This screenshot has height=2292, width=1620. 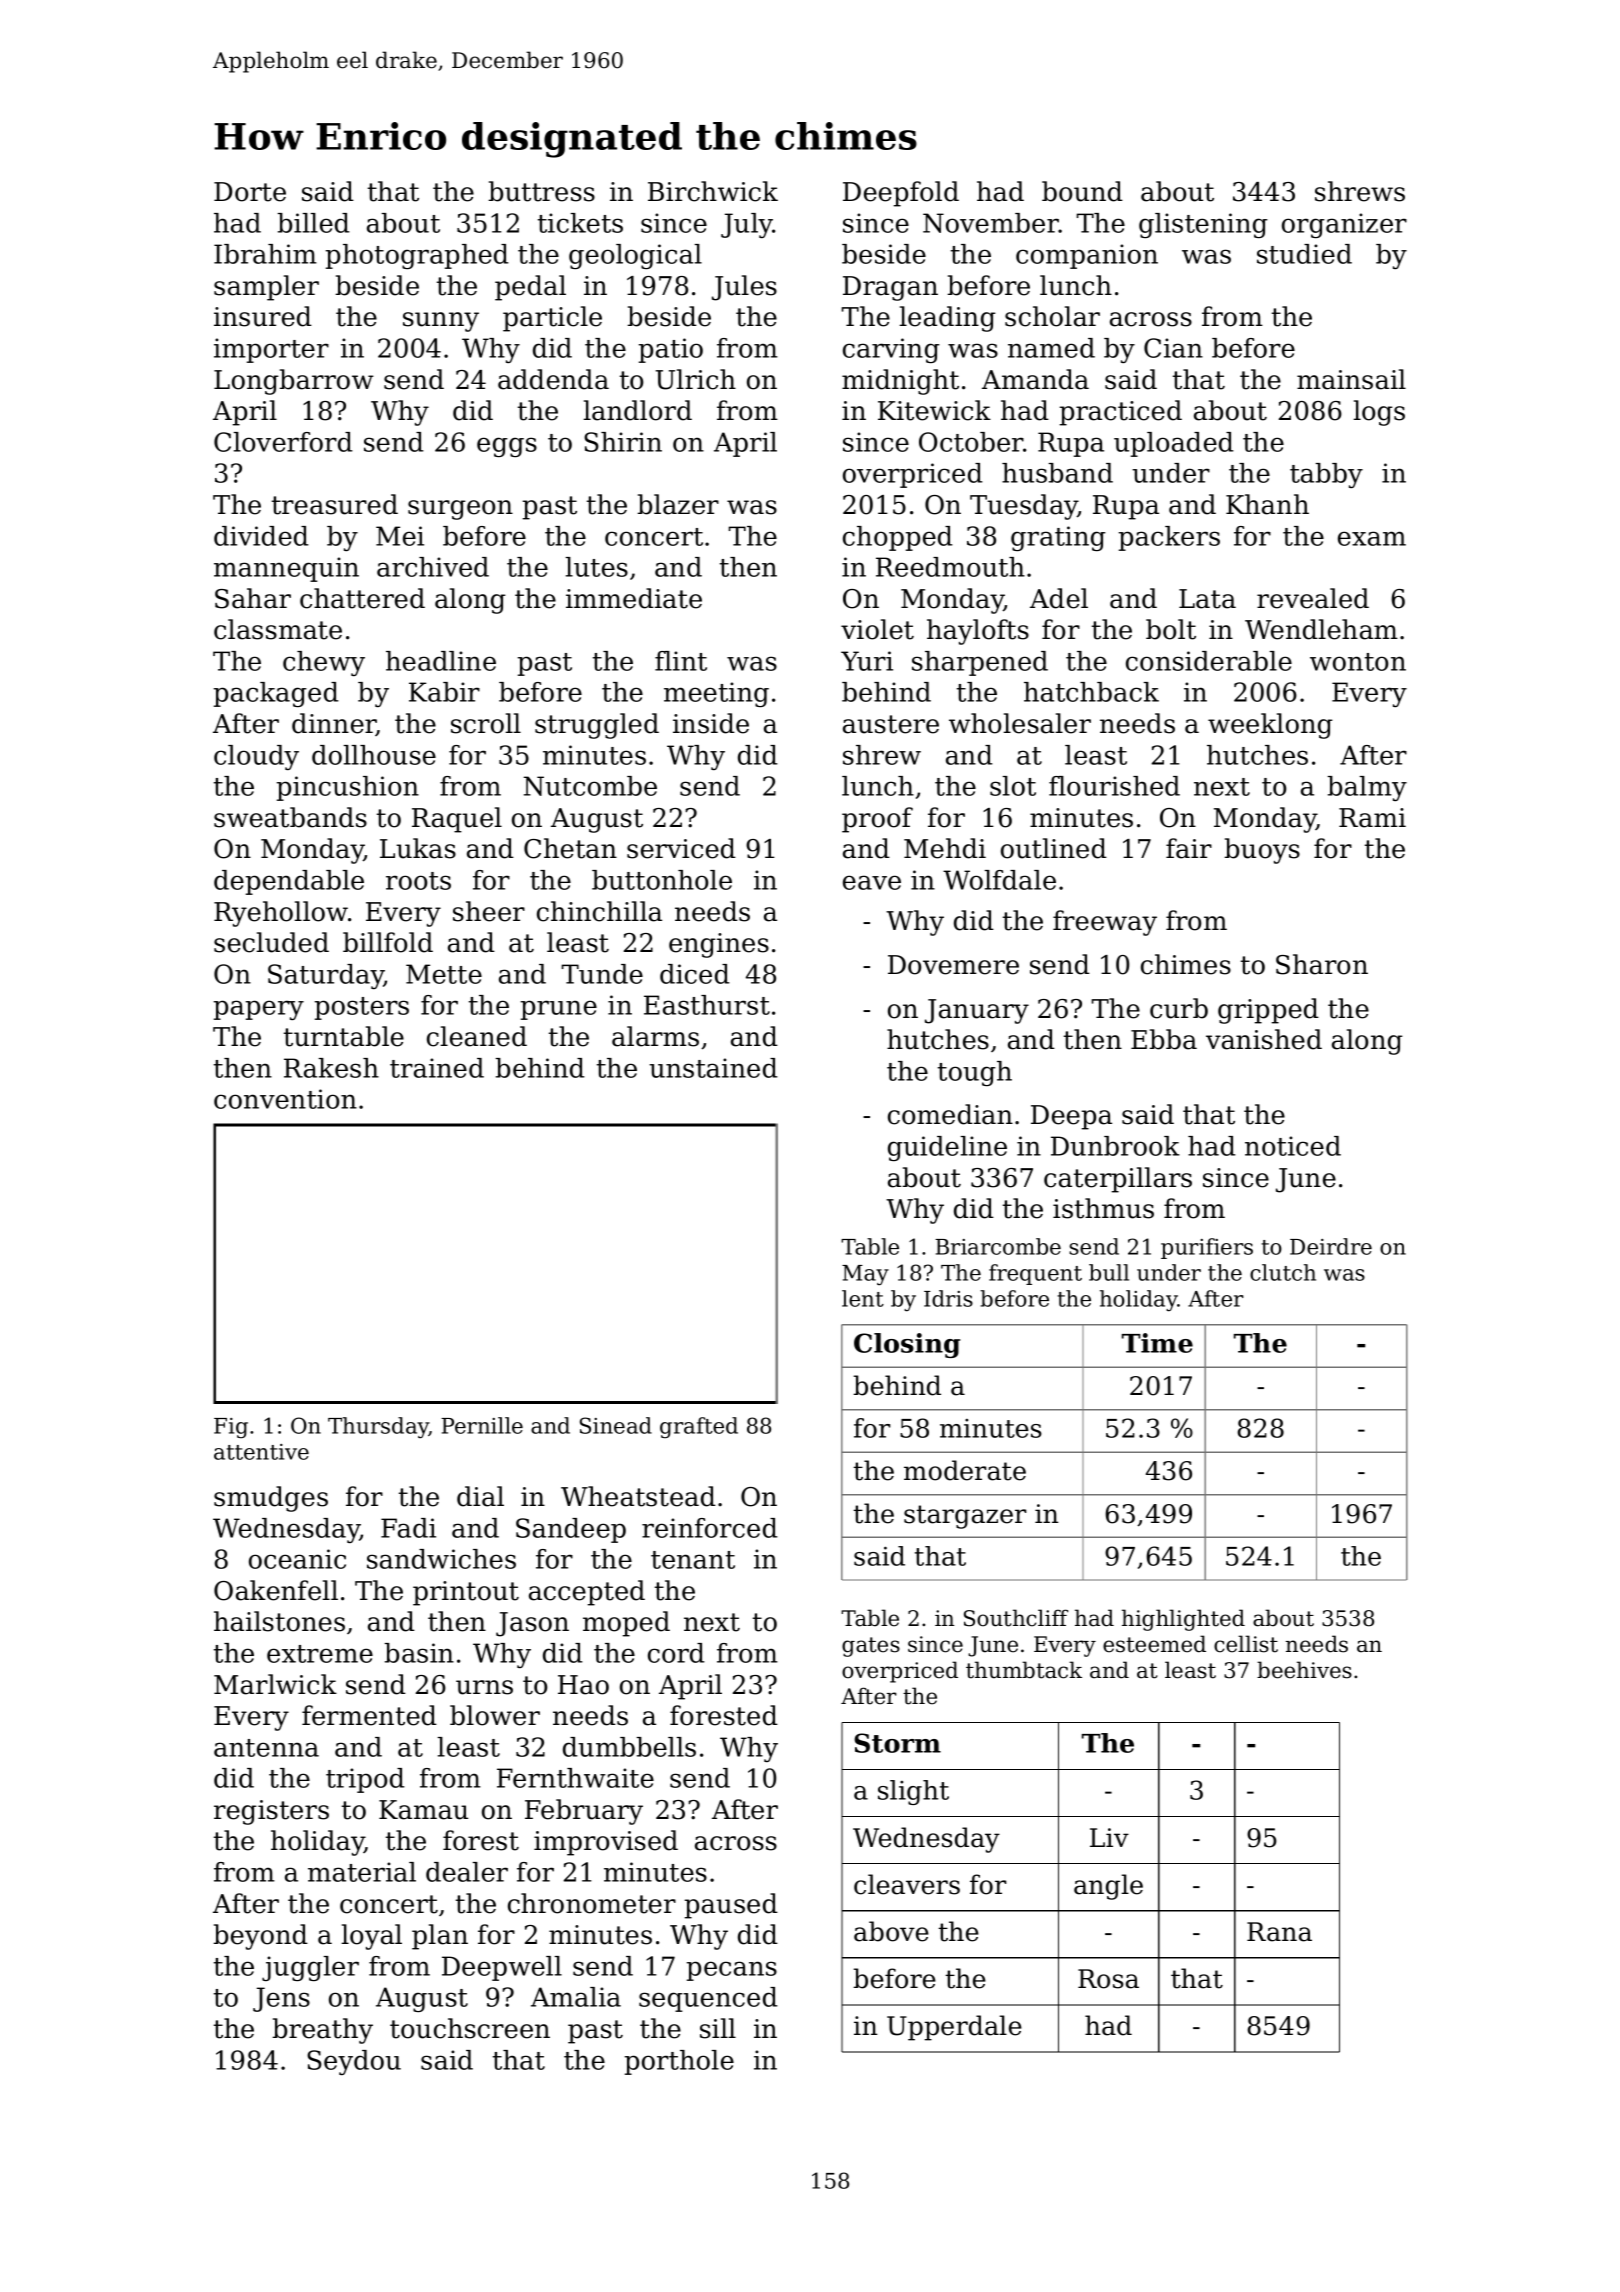 What do you see at coordinates (977, 1011) in the screenshot?
I see `January` at bounding box center [977, 1011].
